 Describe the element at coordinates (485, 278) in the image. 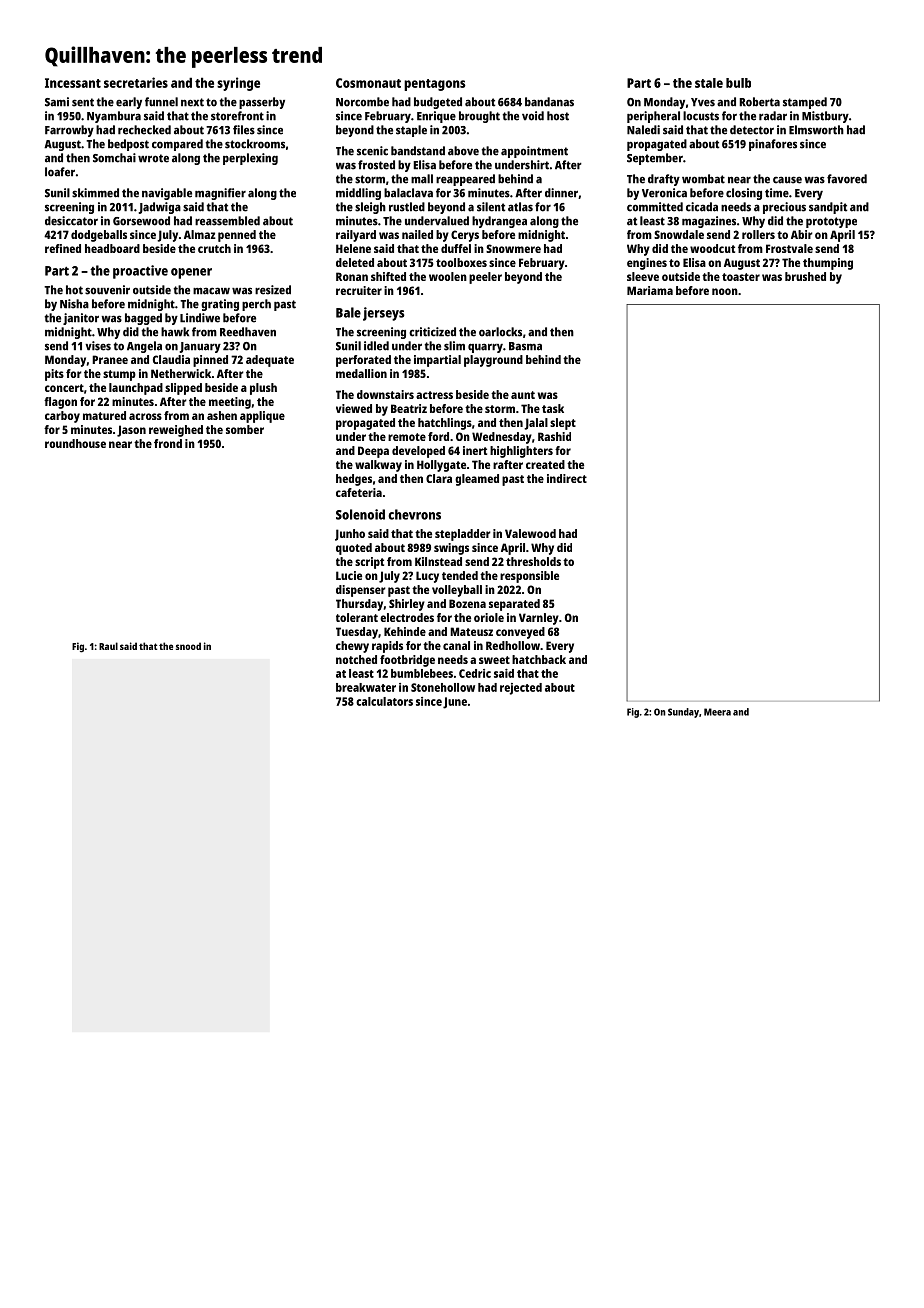

I see `peeler` at that location.
